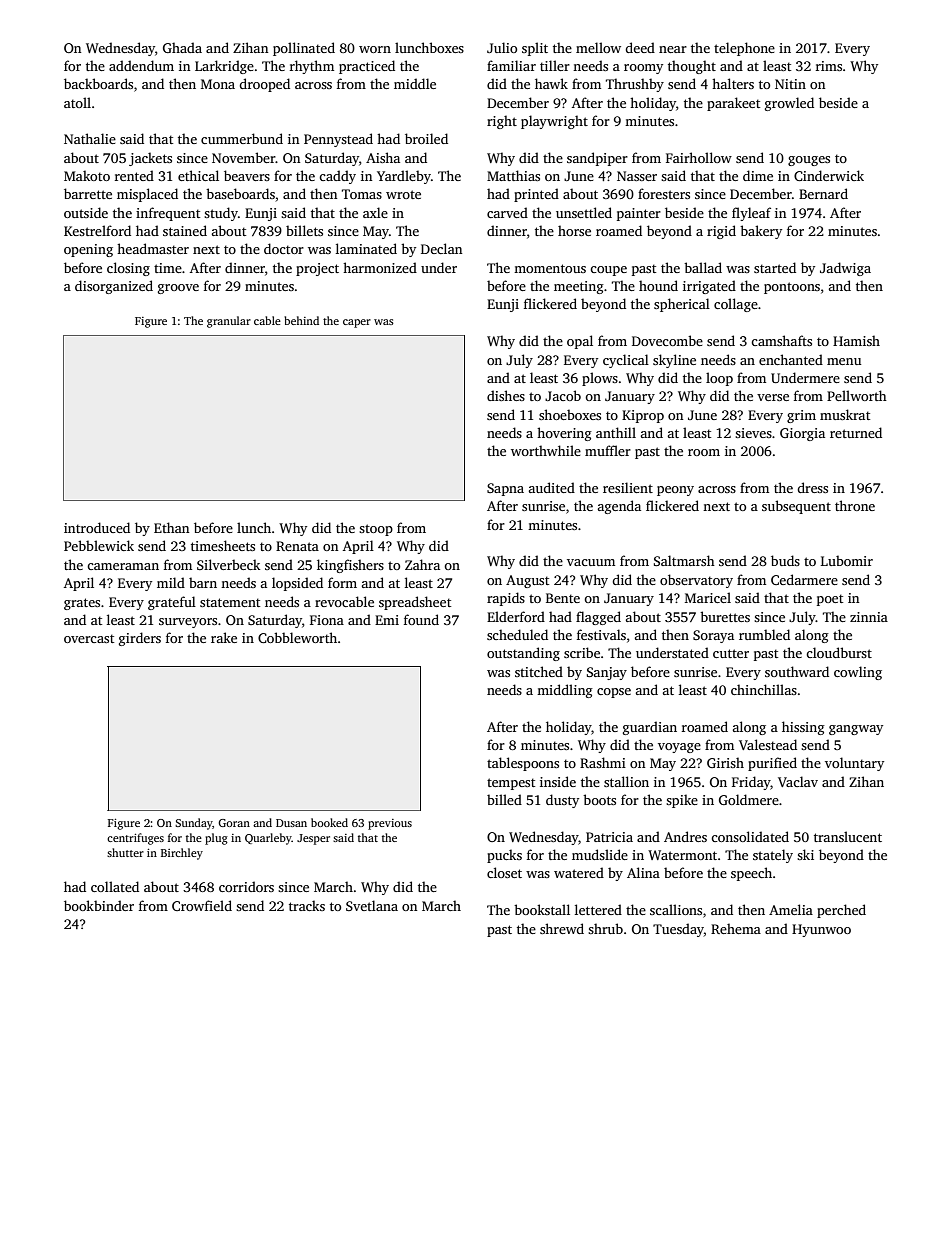  Describe the element at coordinates (856, 340) in the screenshot. I see `Hamish` at that location.
